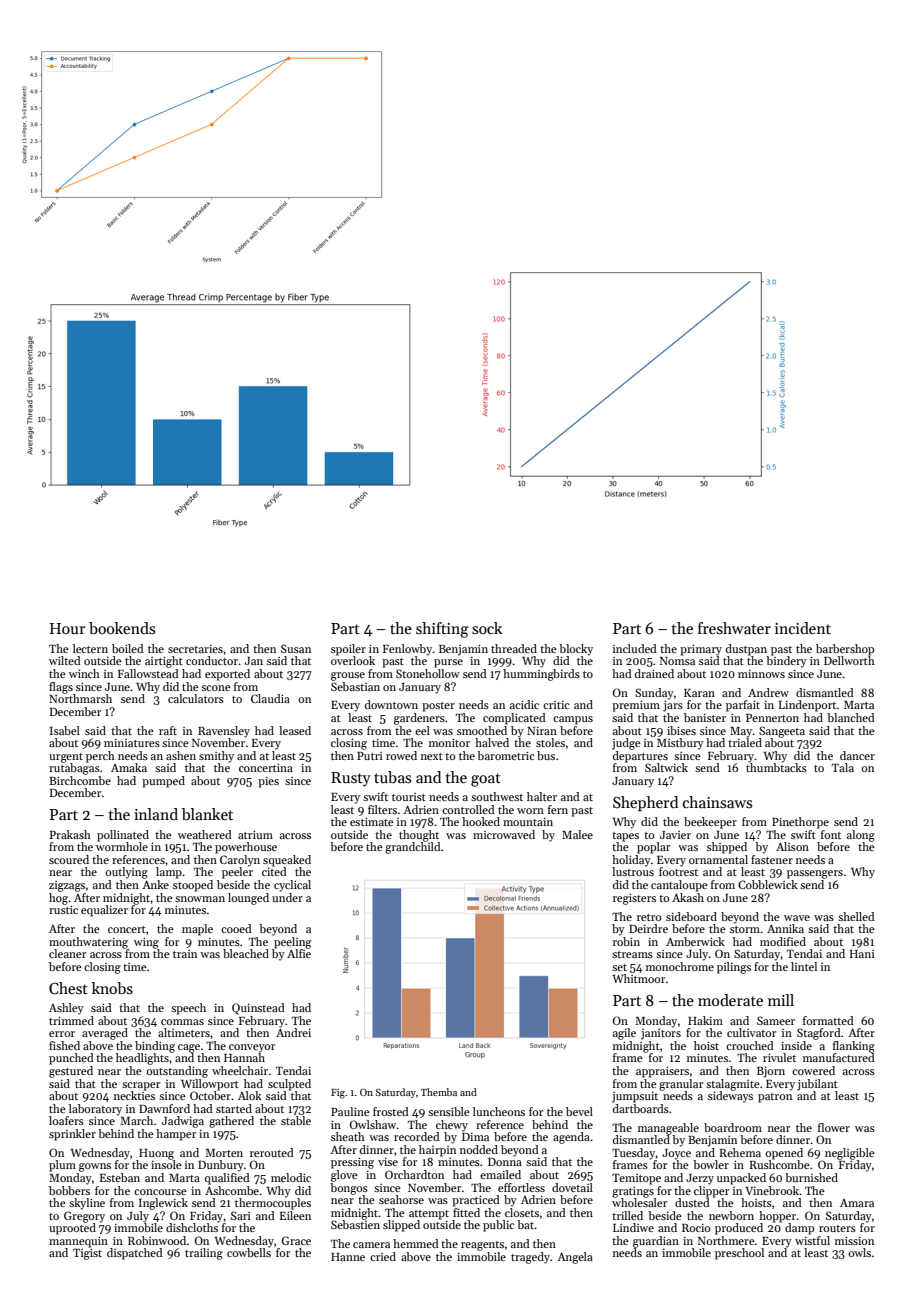 This document has height=1308, width=924. Describe the element at coordinates (442, 630) in the document. I see `shifting` at that location.
